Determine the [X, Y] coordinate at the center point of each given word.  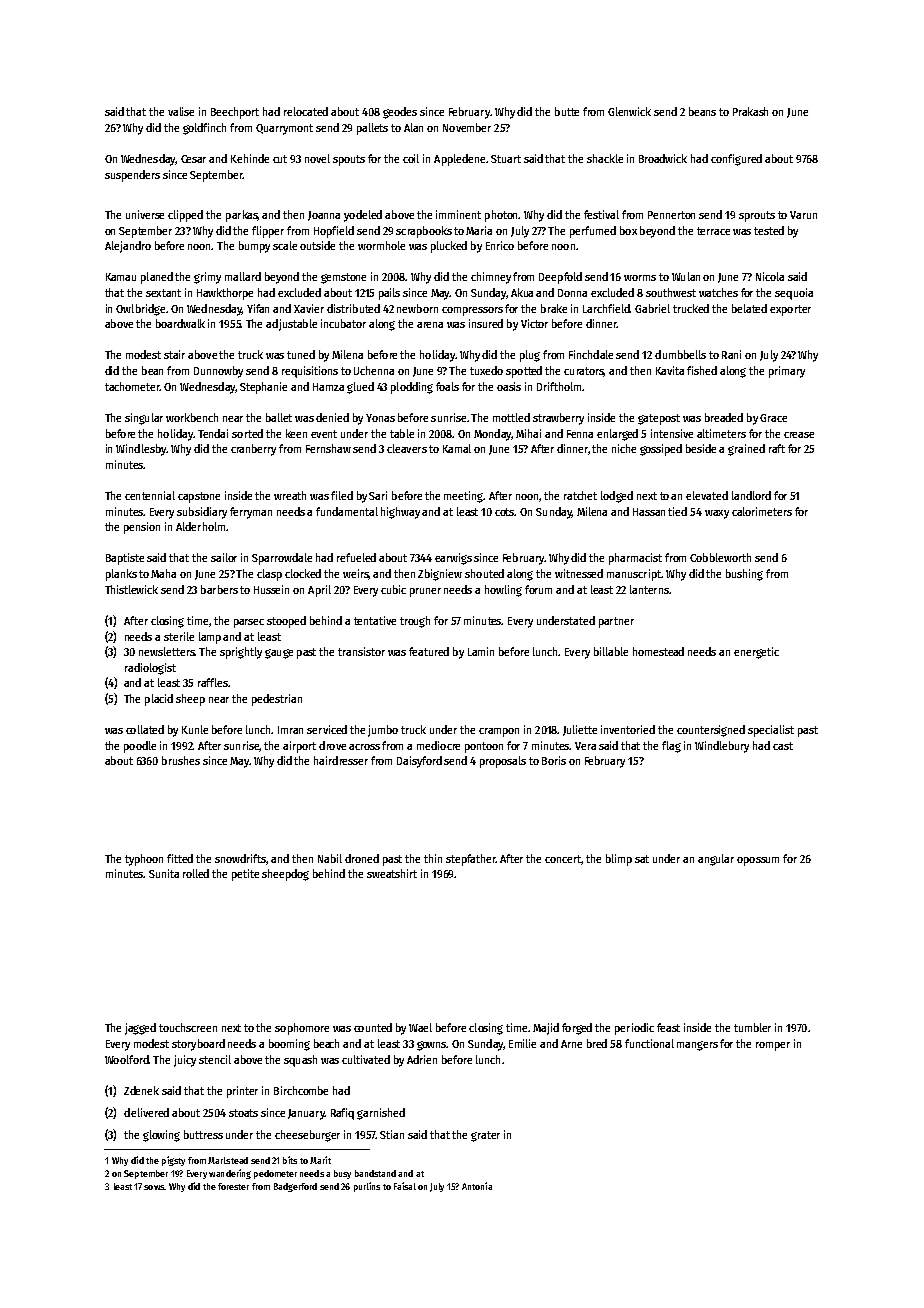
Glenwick [629, 111]
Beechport [235, 113]
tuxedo [486, 370]
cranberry [253, 450]
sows [154, 1187]
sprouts [757, 216]
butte [567, 111]
